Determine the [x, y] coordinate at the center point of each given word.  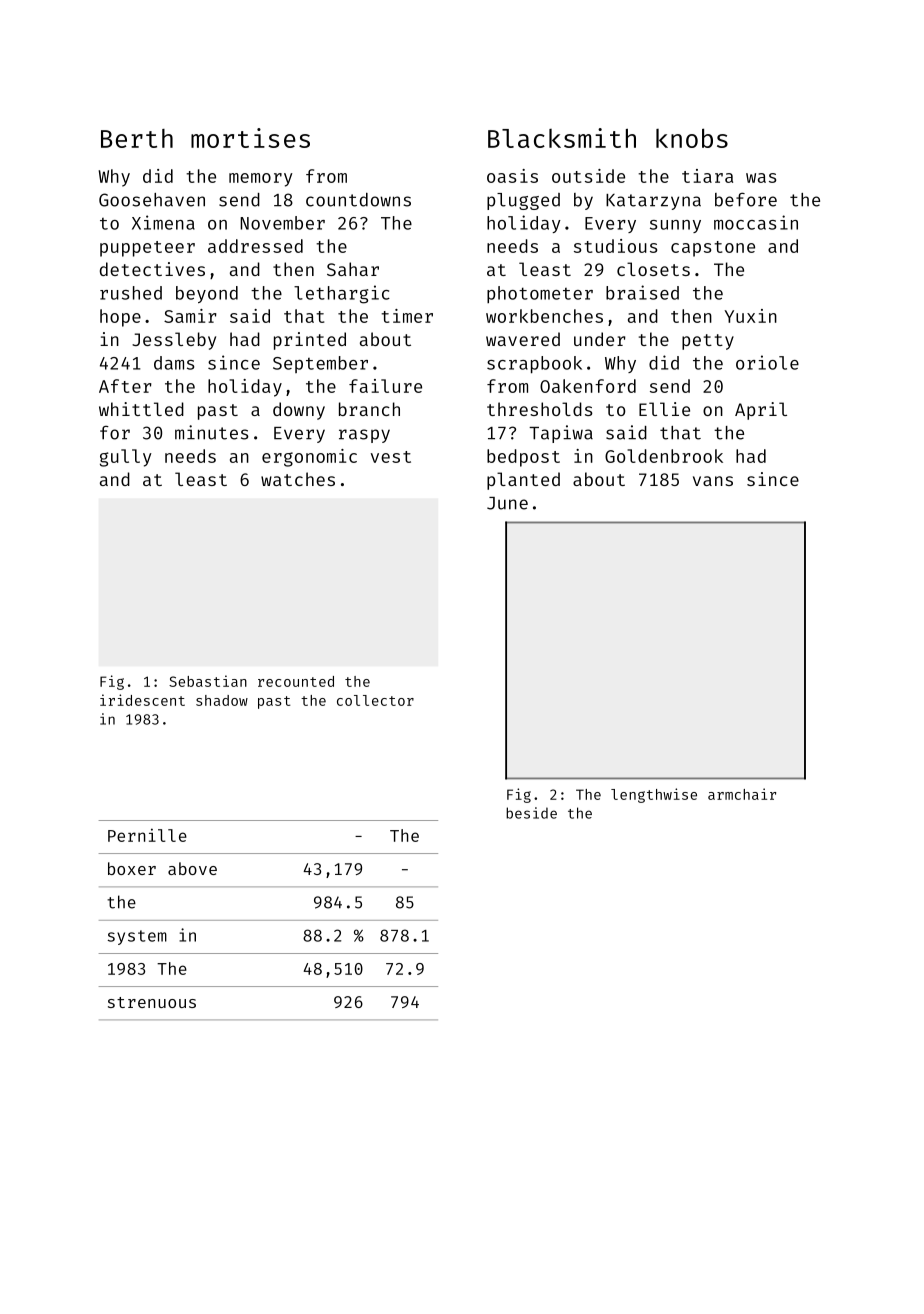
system [137, 937]
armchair [742, 794]
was [761, 178]
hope [120, 318]
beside [531, 813]
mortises [250, 138]
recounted [296, 681]
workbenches [544, 316]
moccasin [756, 222]
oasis [512, 176]
